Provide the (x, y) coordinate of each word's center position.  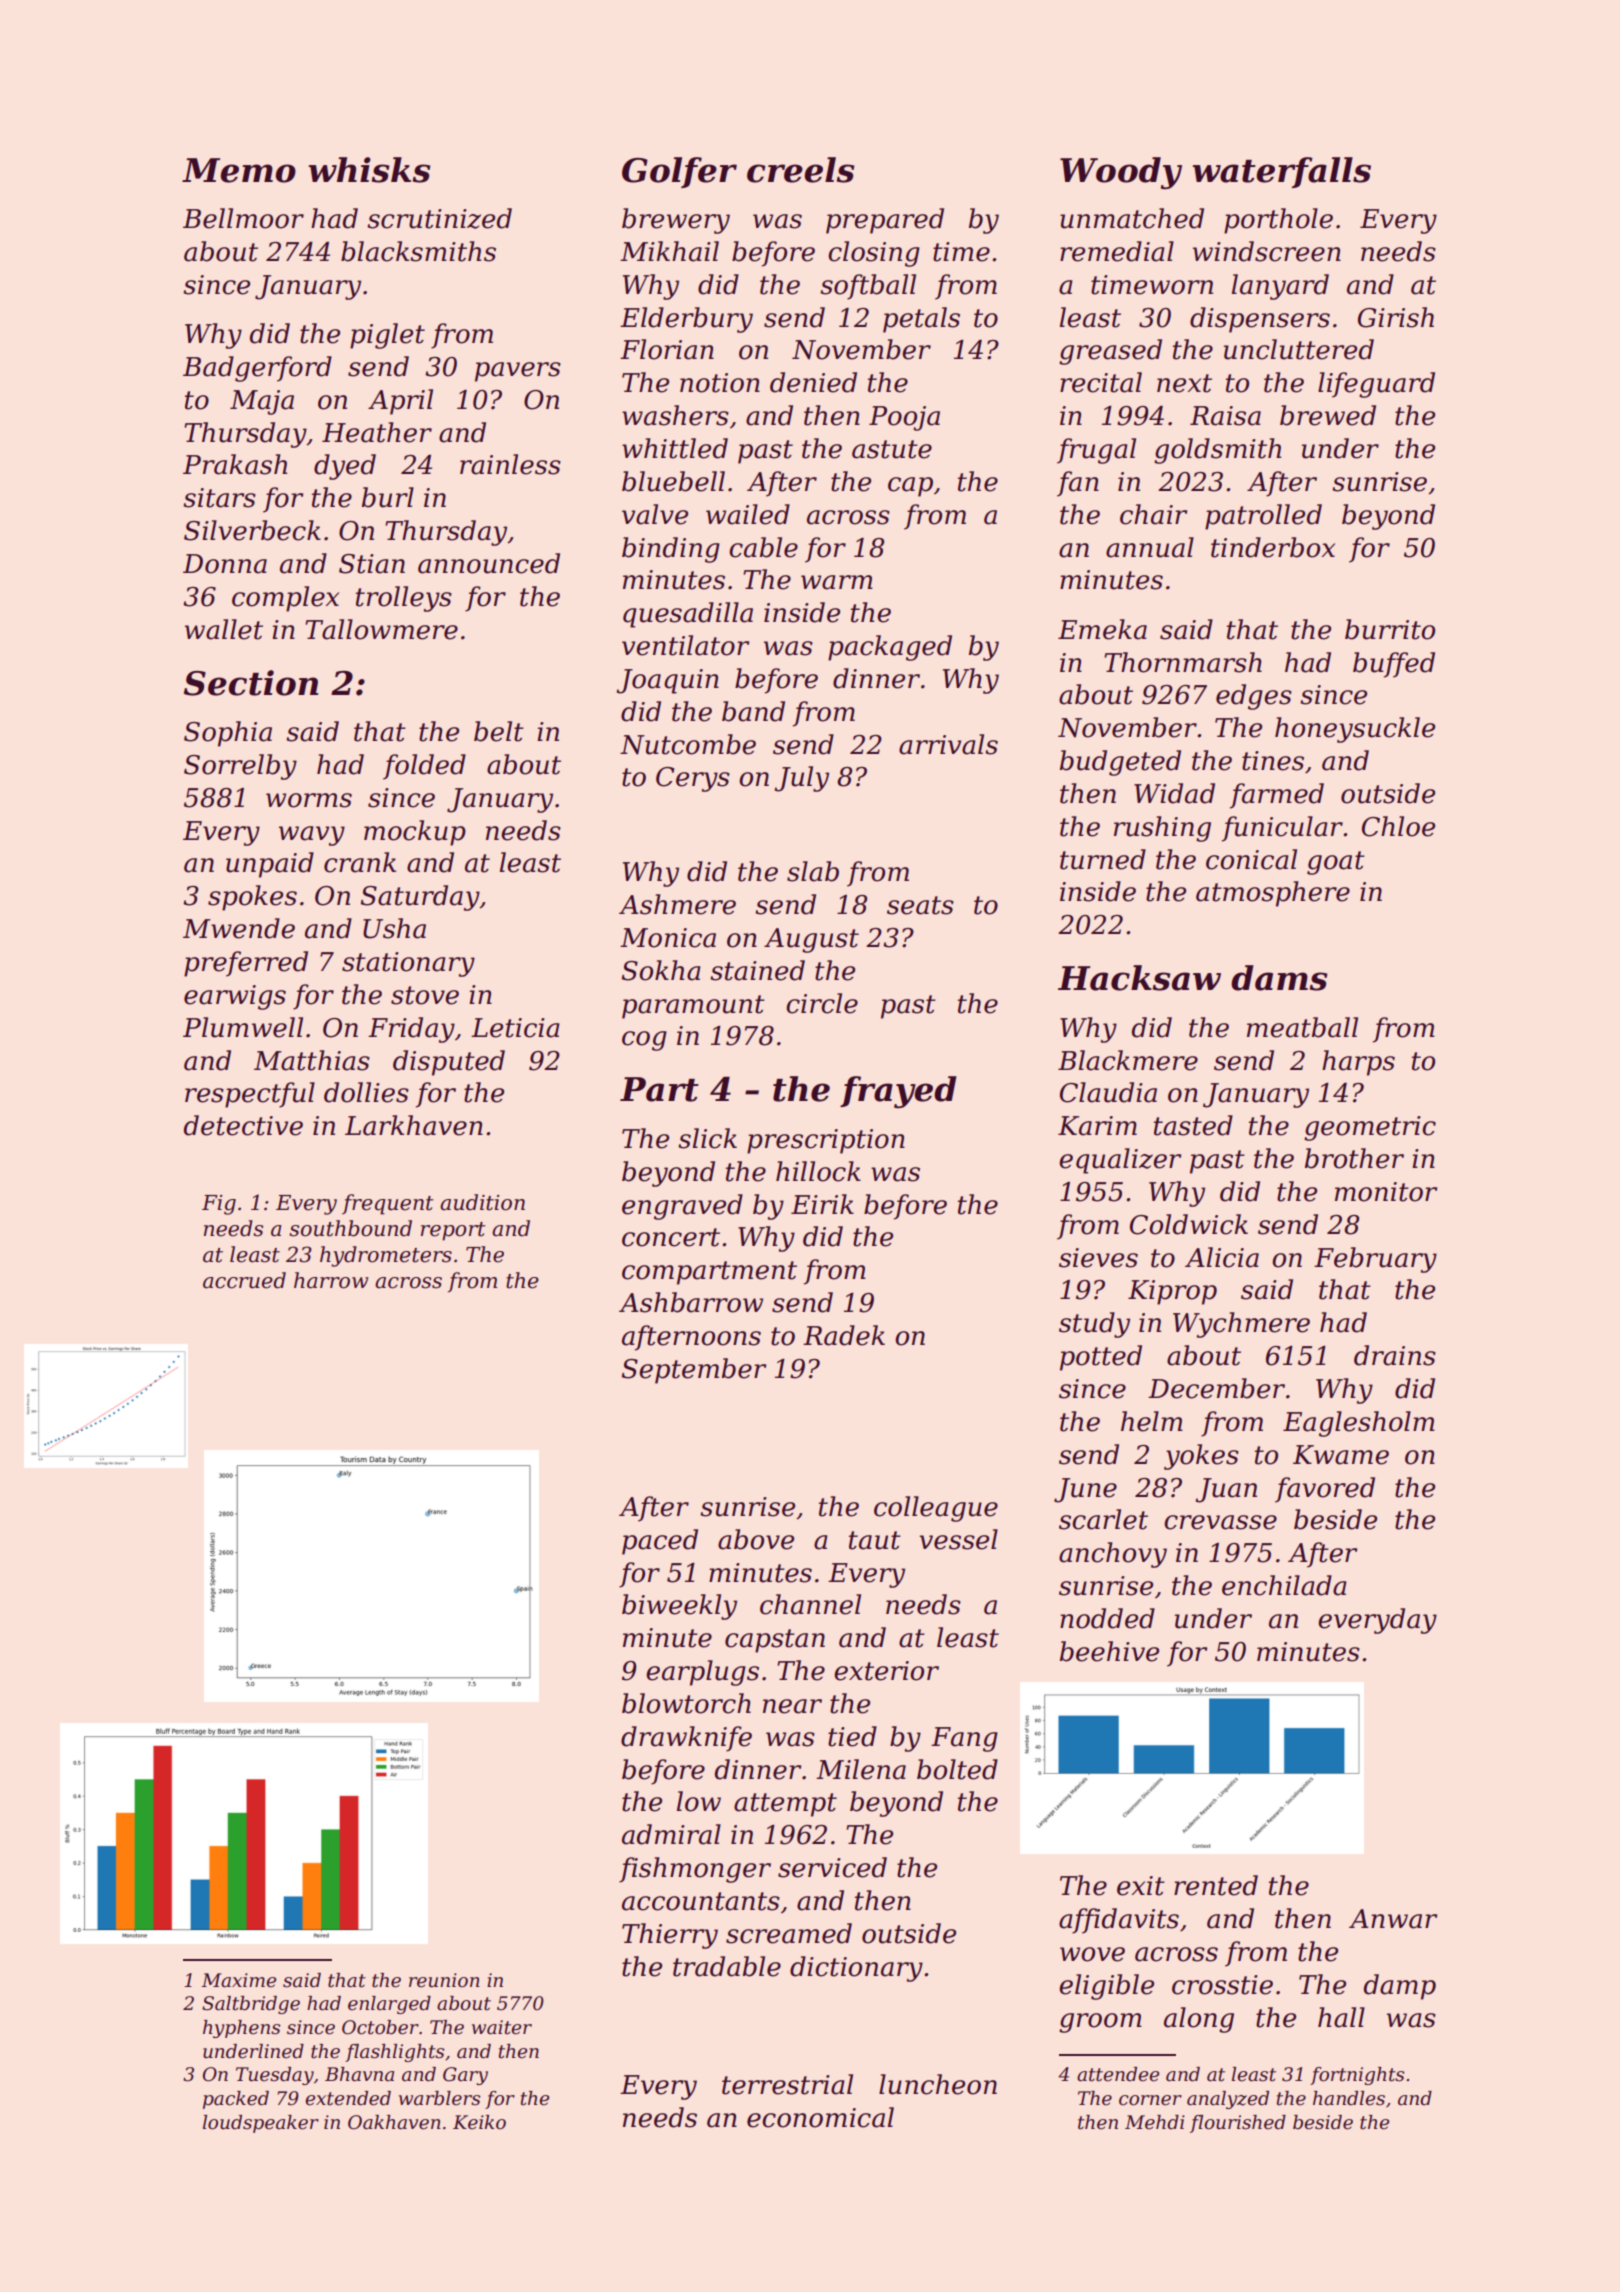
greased (1110, 352)
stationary (408, 964)
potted (1101, 1358)
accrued (244, 1280)
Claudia (1108, 1092)
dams (1279, 978)
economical (820, 2117)
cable (763, 547)
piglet (387, 336)
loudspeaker (261, 2124)
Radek (844, 1335)
